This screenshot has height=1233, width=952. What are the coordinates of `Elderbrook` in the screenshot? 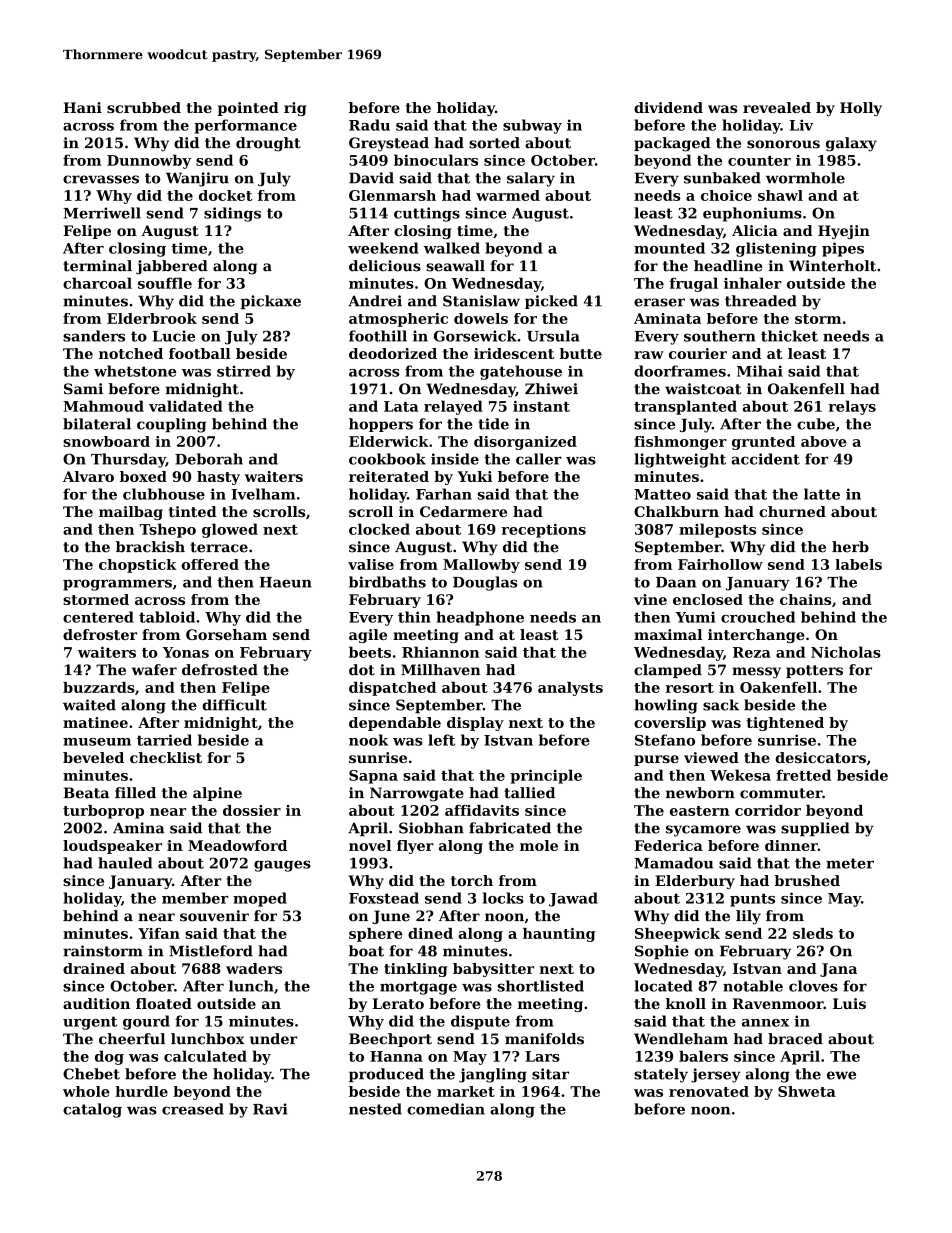 It's located at (152, 318).
